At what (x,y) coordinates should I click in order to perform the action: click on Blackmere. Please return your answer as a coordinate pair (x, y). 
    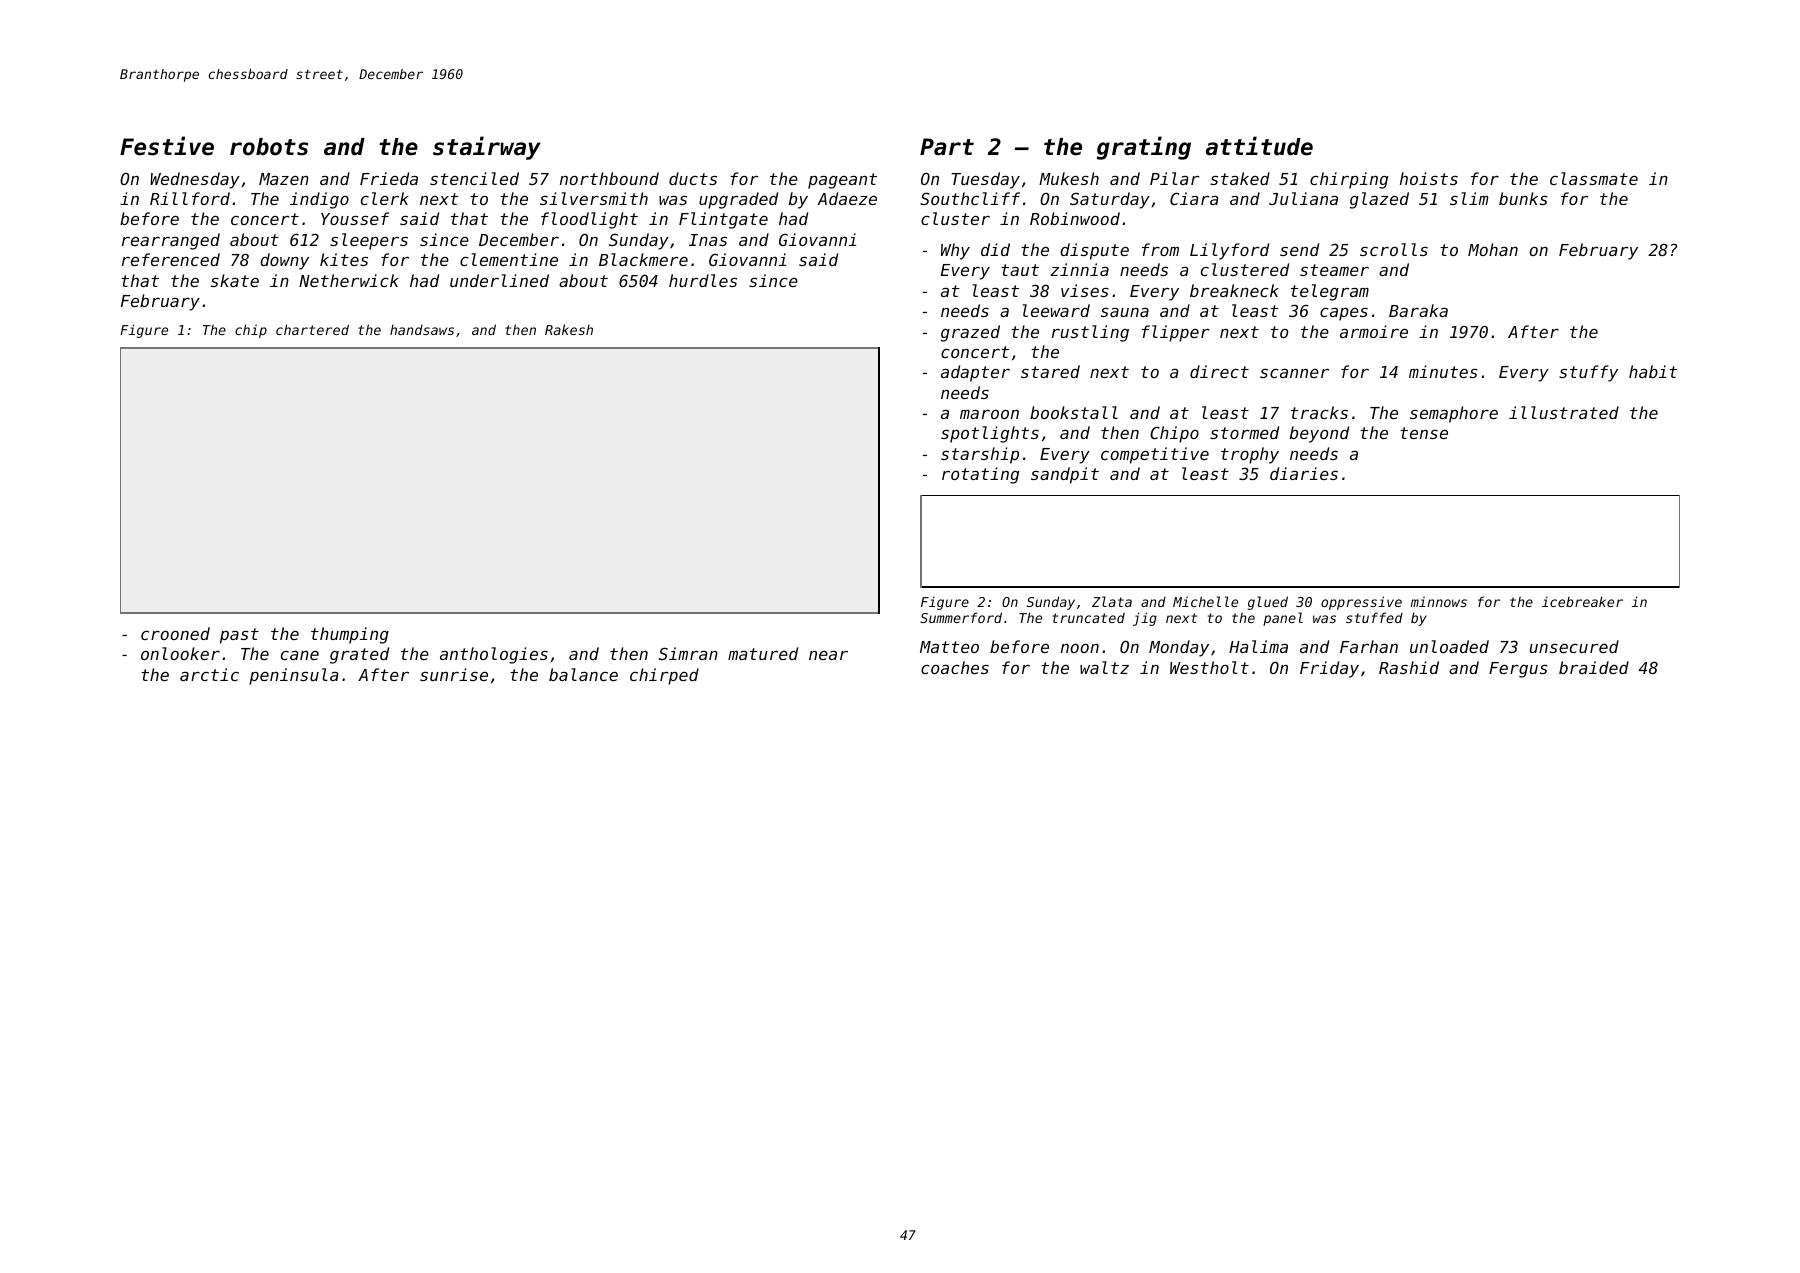
    Looking at the image, I should click on (643, 259).
